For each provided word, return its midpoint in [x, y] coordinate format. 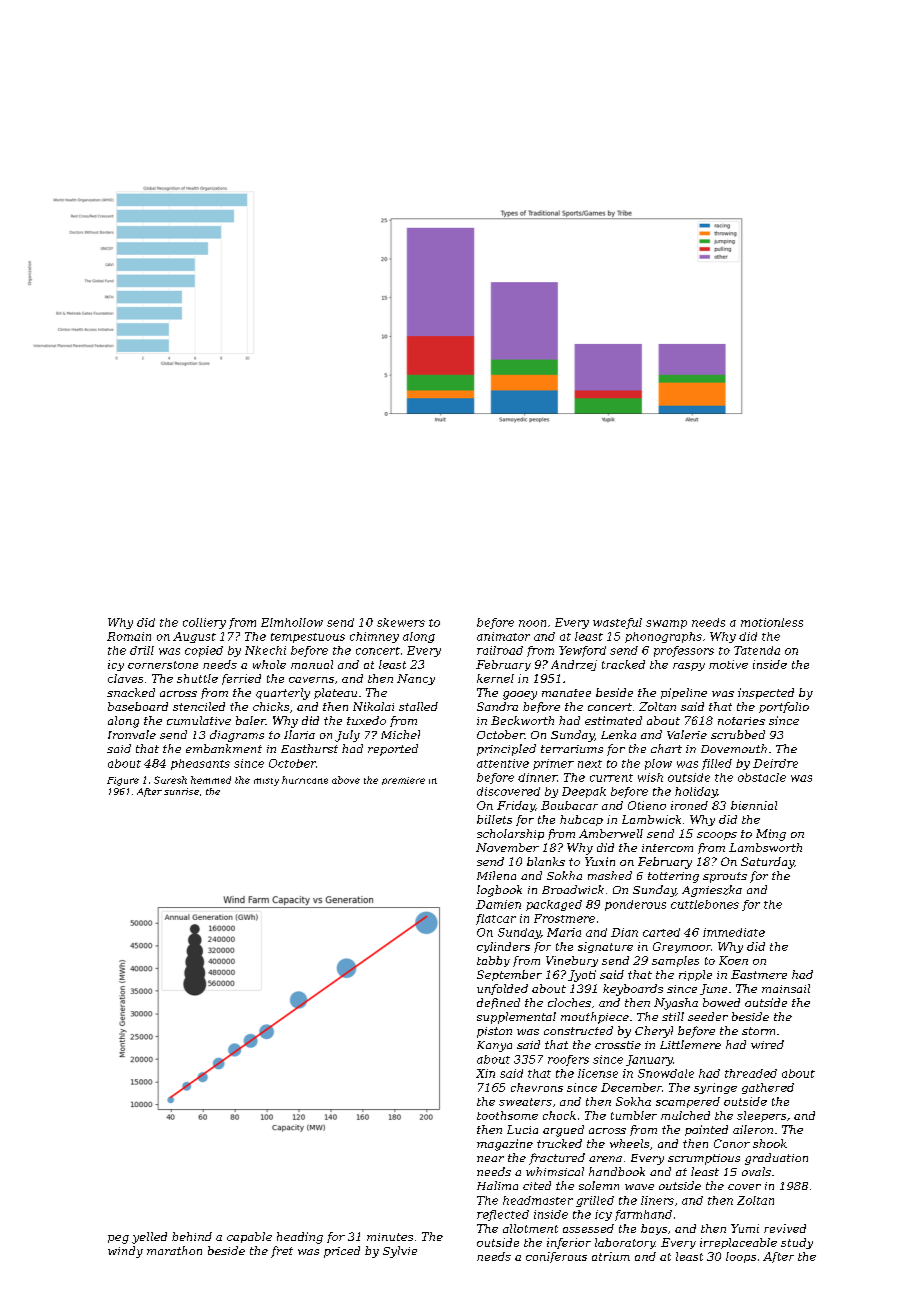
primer [553, 764]
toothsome [507, 1115]
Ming [771, 835]
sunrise [181, 791]
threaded [751, 1073]
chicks [271, 706]
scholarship [510, 834]
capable [249, 1237]
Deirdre [775, 763]
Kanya [494, 1046]
